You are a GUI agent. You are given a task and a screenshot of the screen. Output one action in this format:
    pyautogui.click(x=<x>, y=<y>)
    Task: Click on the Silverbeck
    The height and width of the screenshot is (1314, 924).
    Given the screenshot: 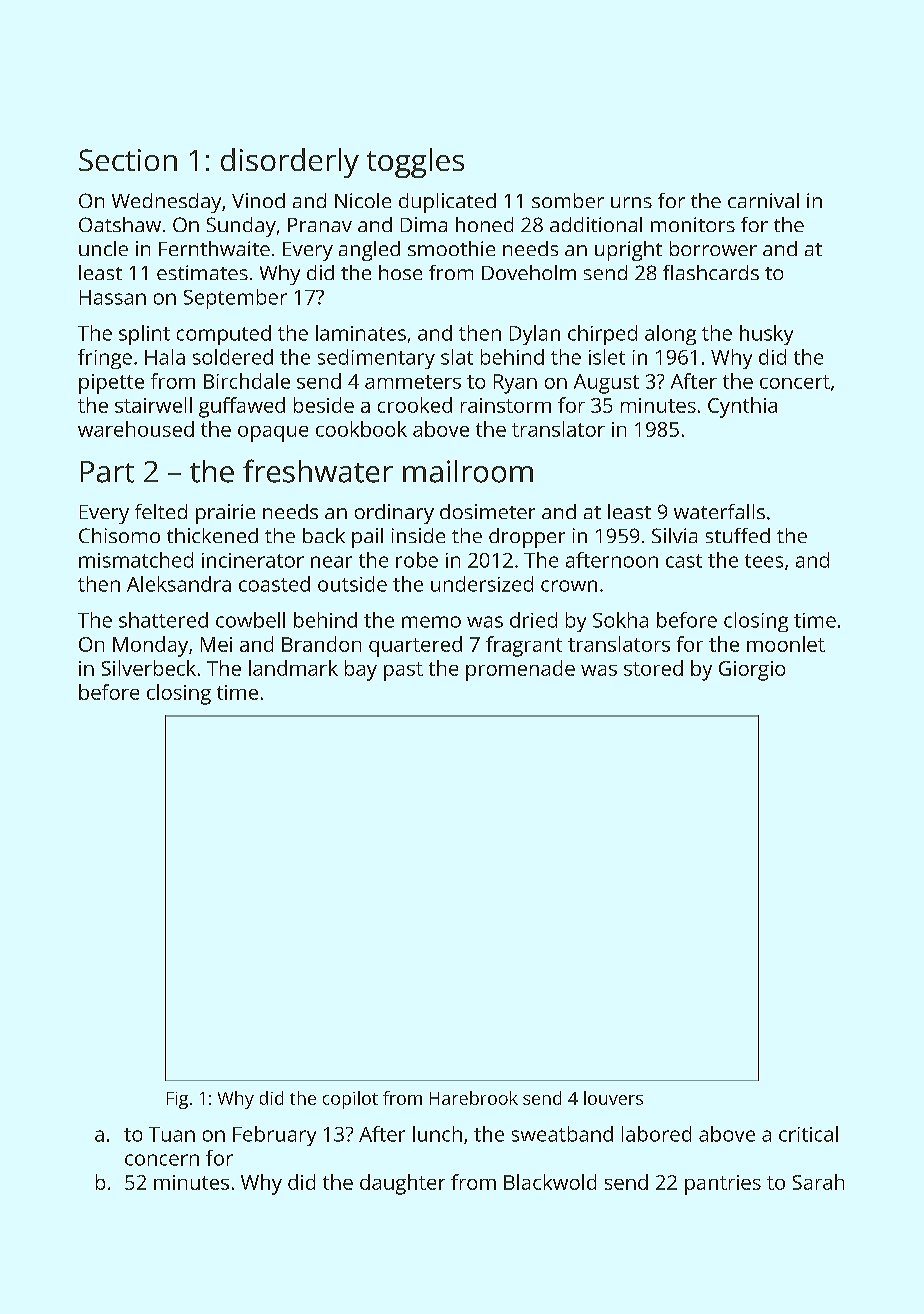 What is the action you would take?
    pyautogui.click(x=149, y=668)
